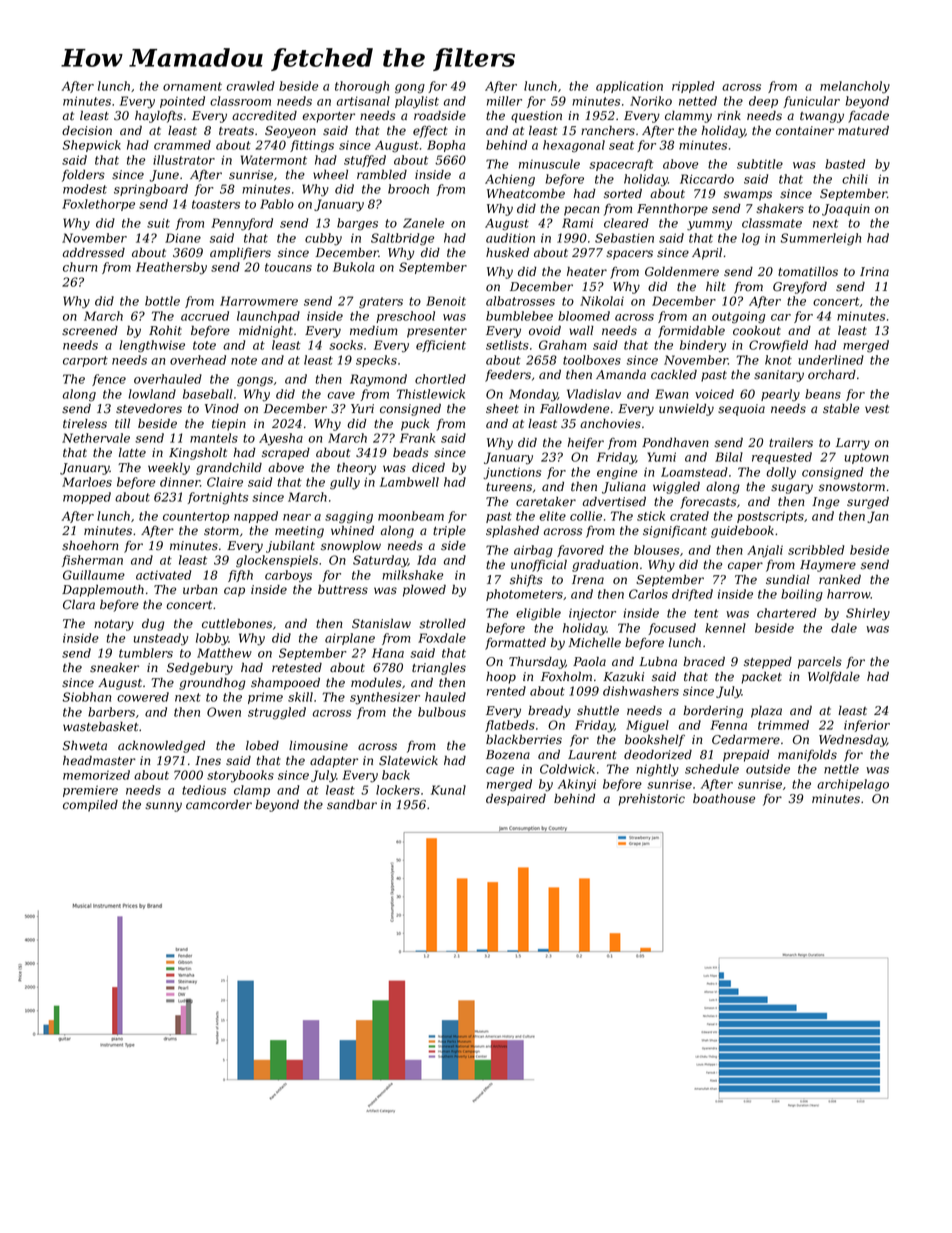  What do you see at coordinates (87, 498) in the screenshot?
I see `mopped` at bounding box center [87, 498].
